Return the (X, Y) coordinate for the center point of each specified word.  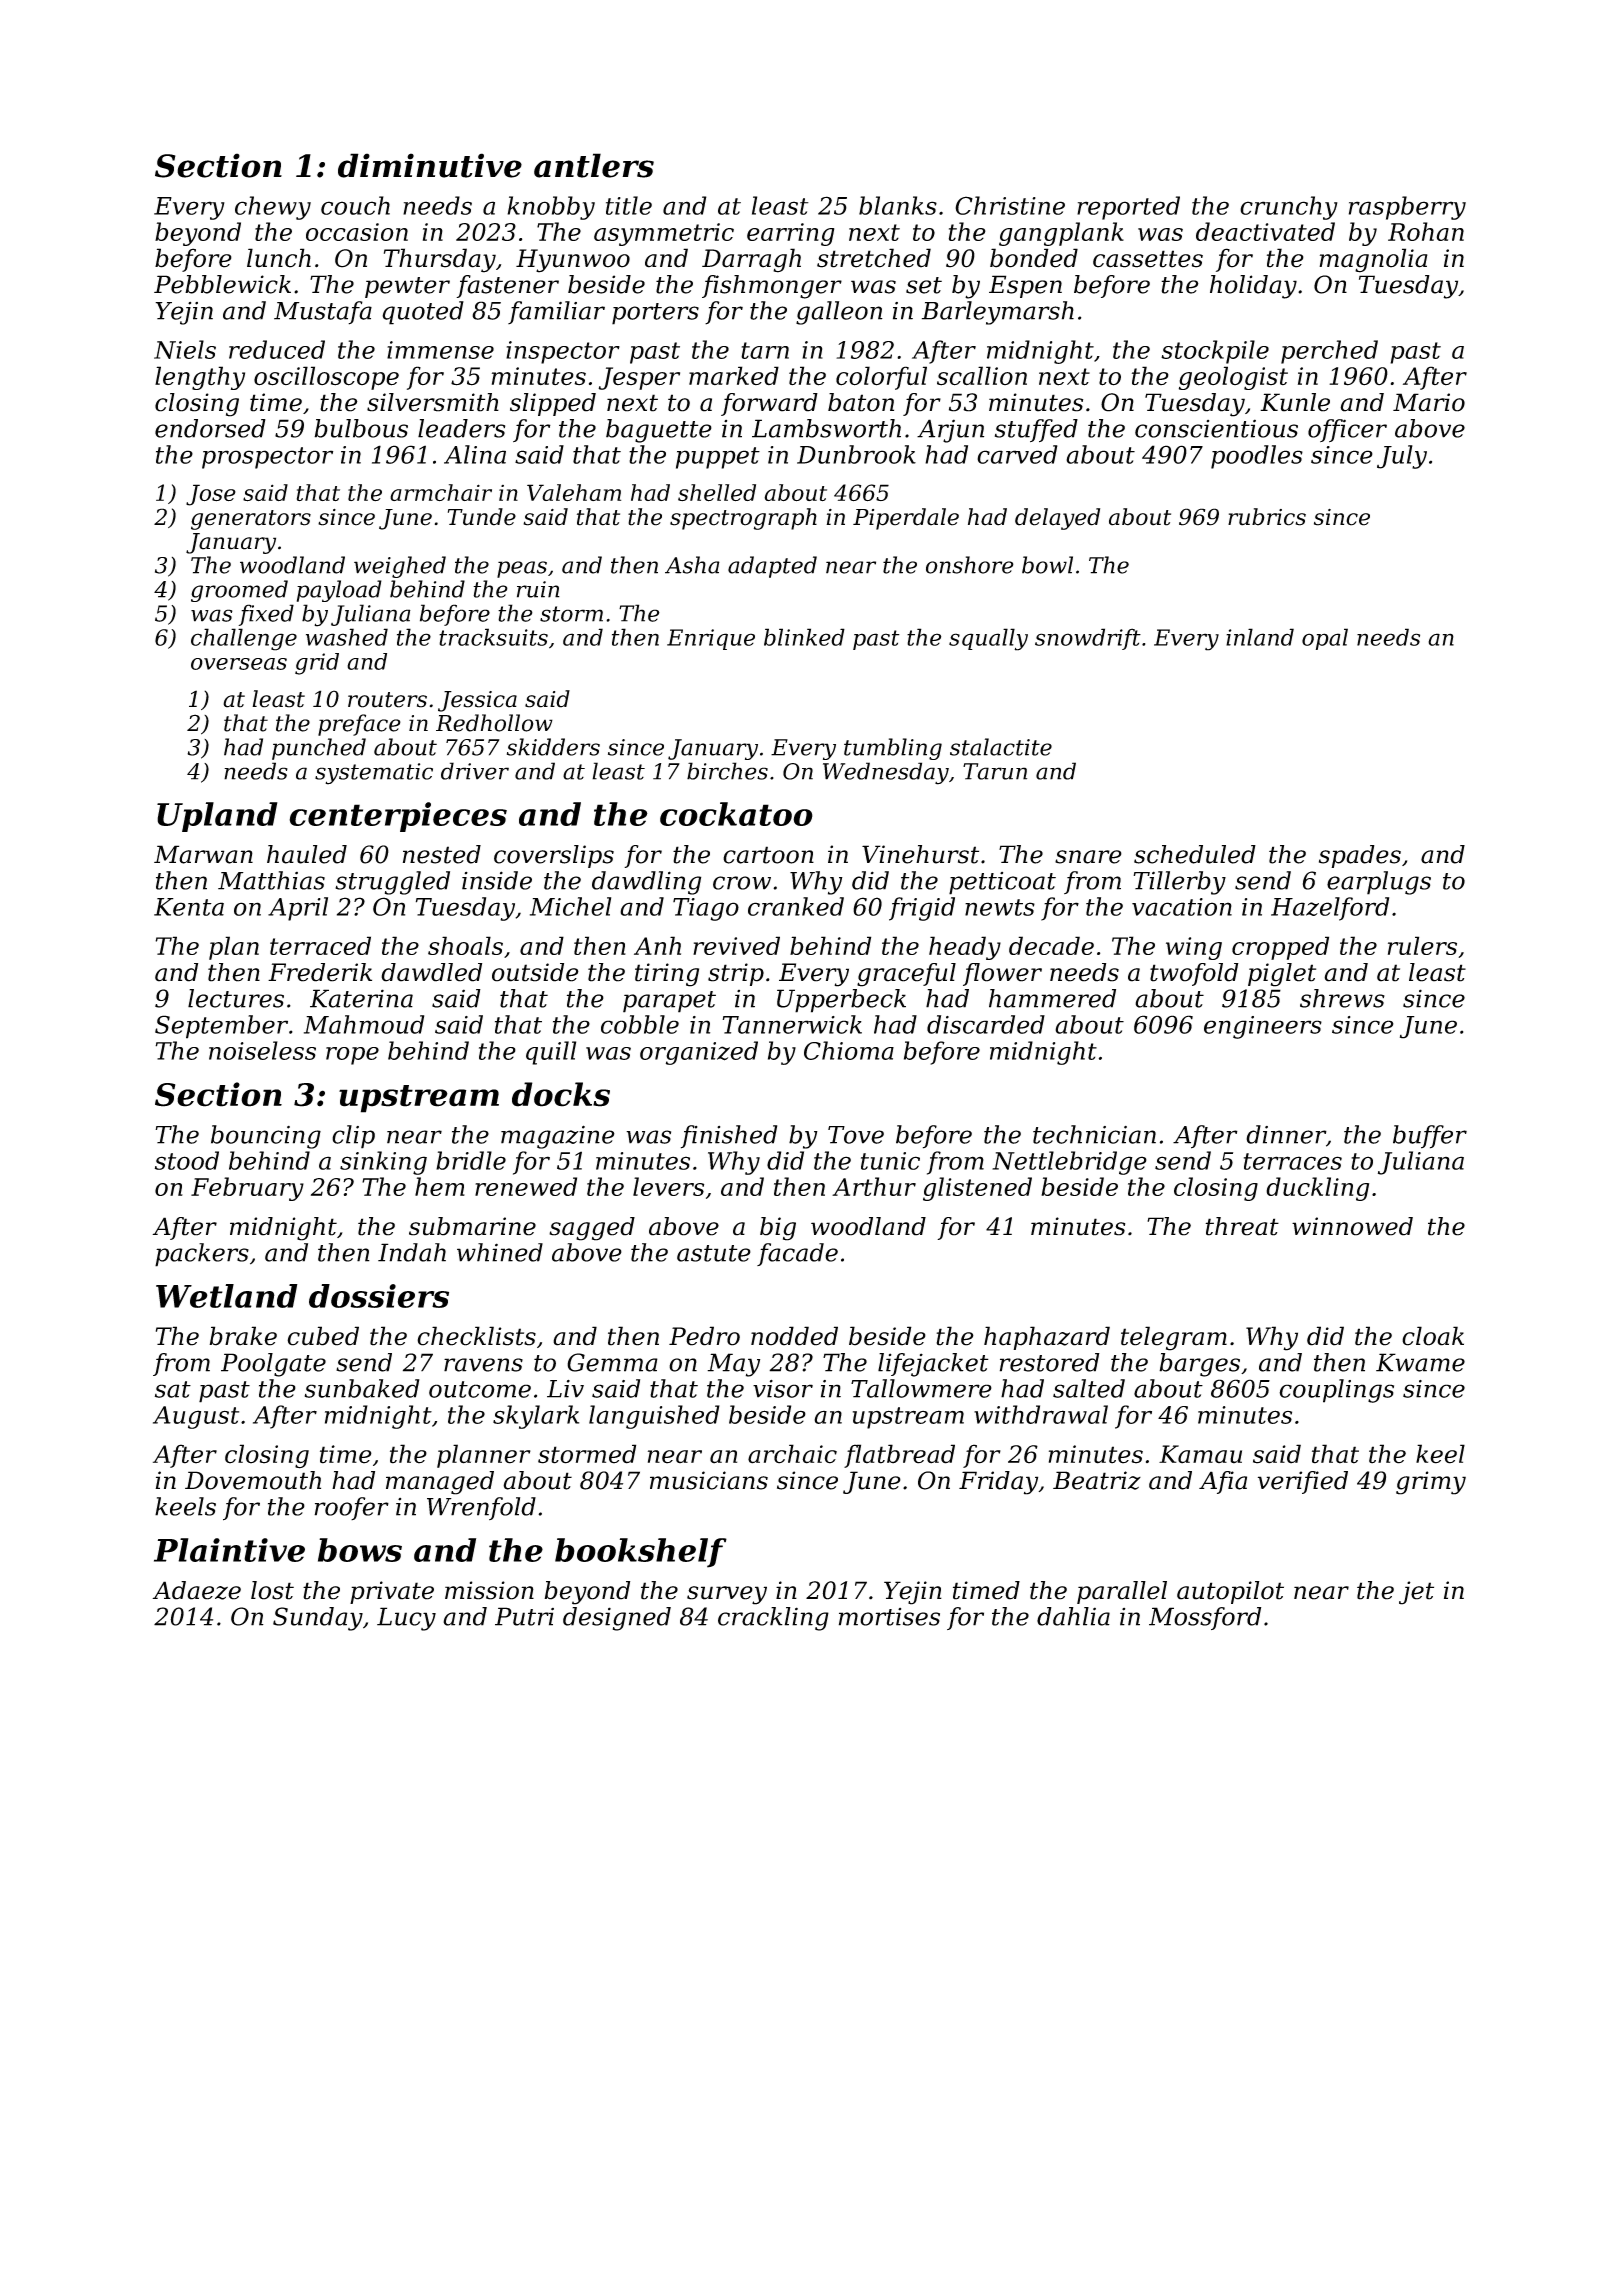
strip (736, 974)
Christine (1010, 205)
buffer (1430, 1137)
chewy (273, 208)
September (221, 1027)
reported (1128, 208)
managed (440, 1483)
